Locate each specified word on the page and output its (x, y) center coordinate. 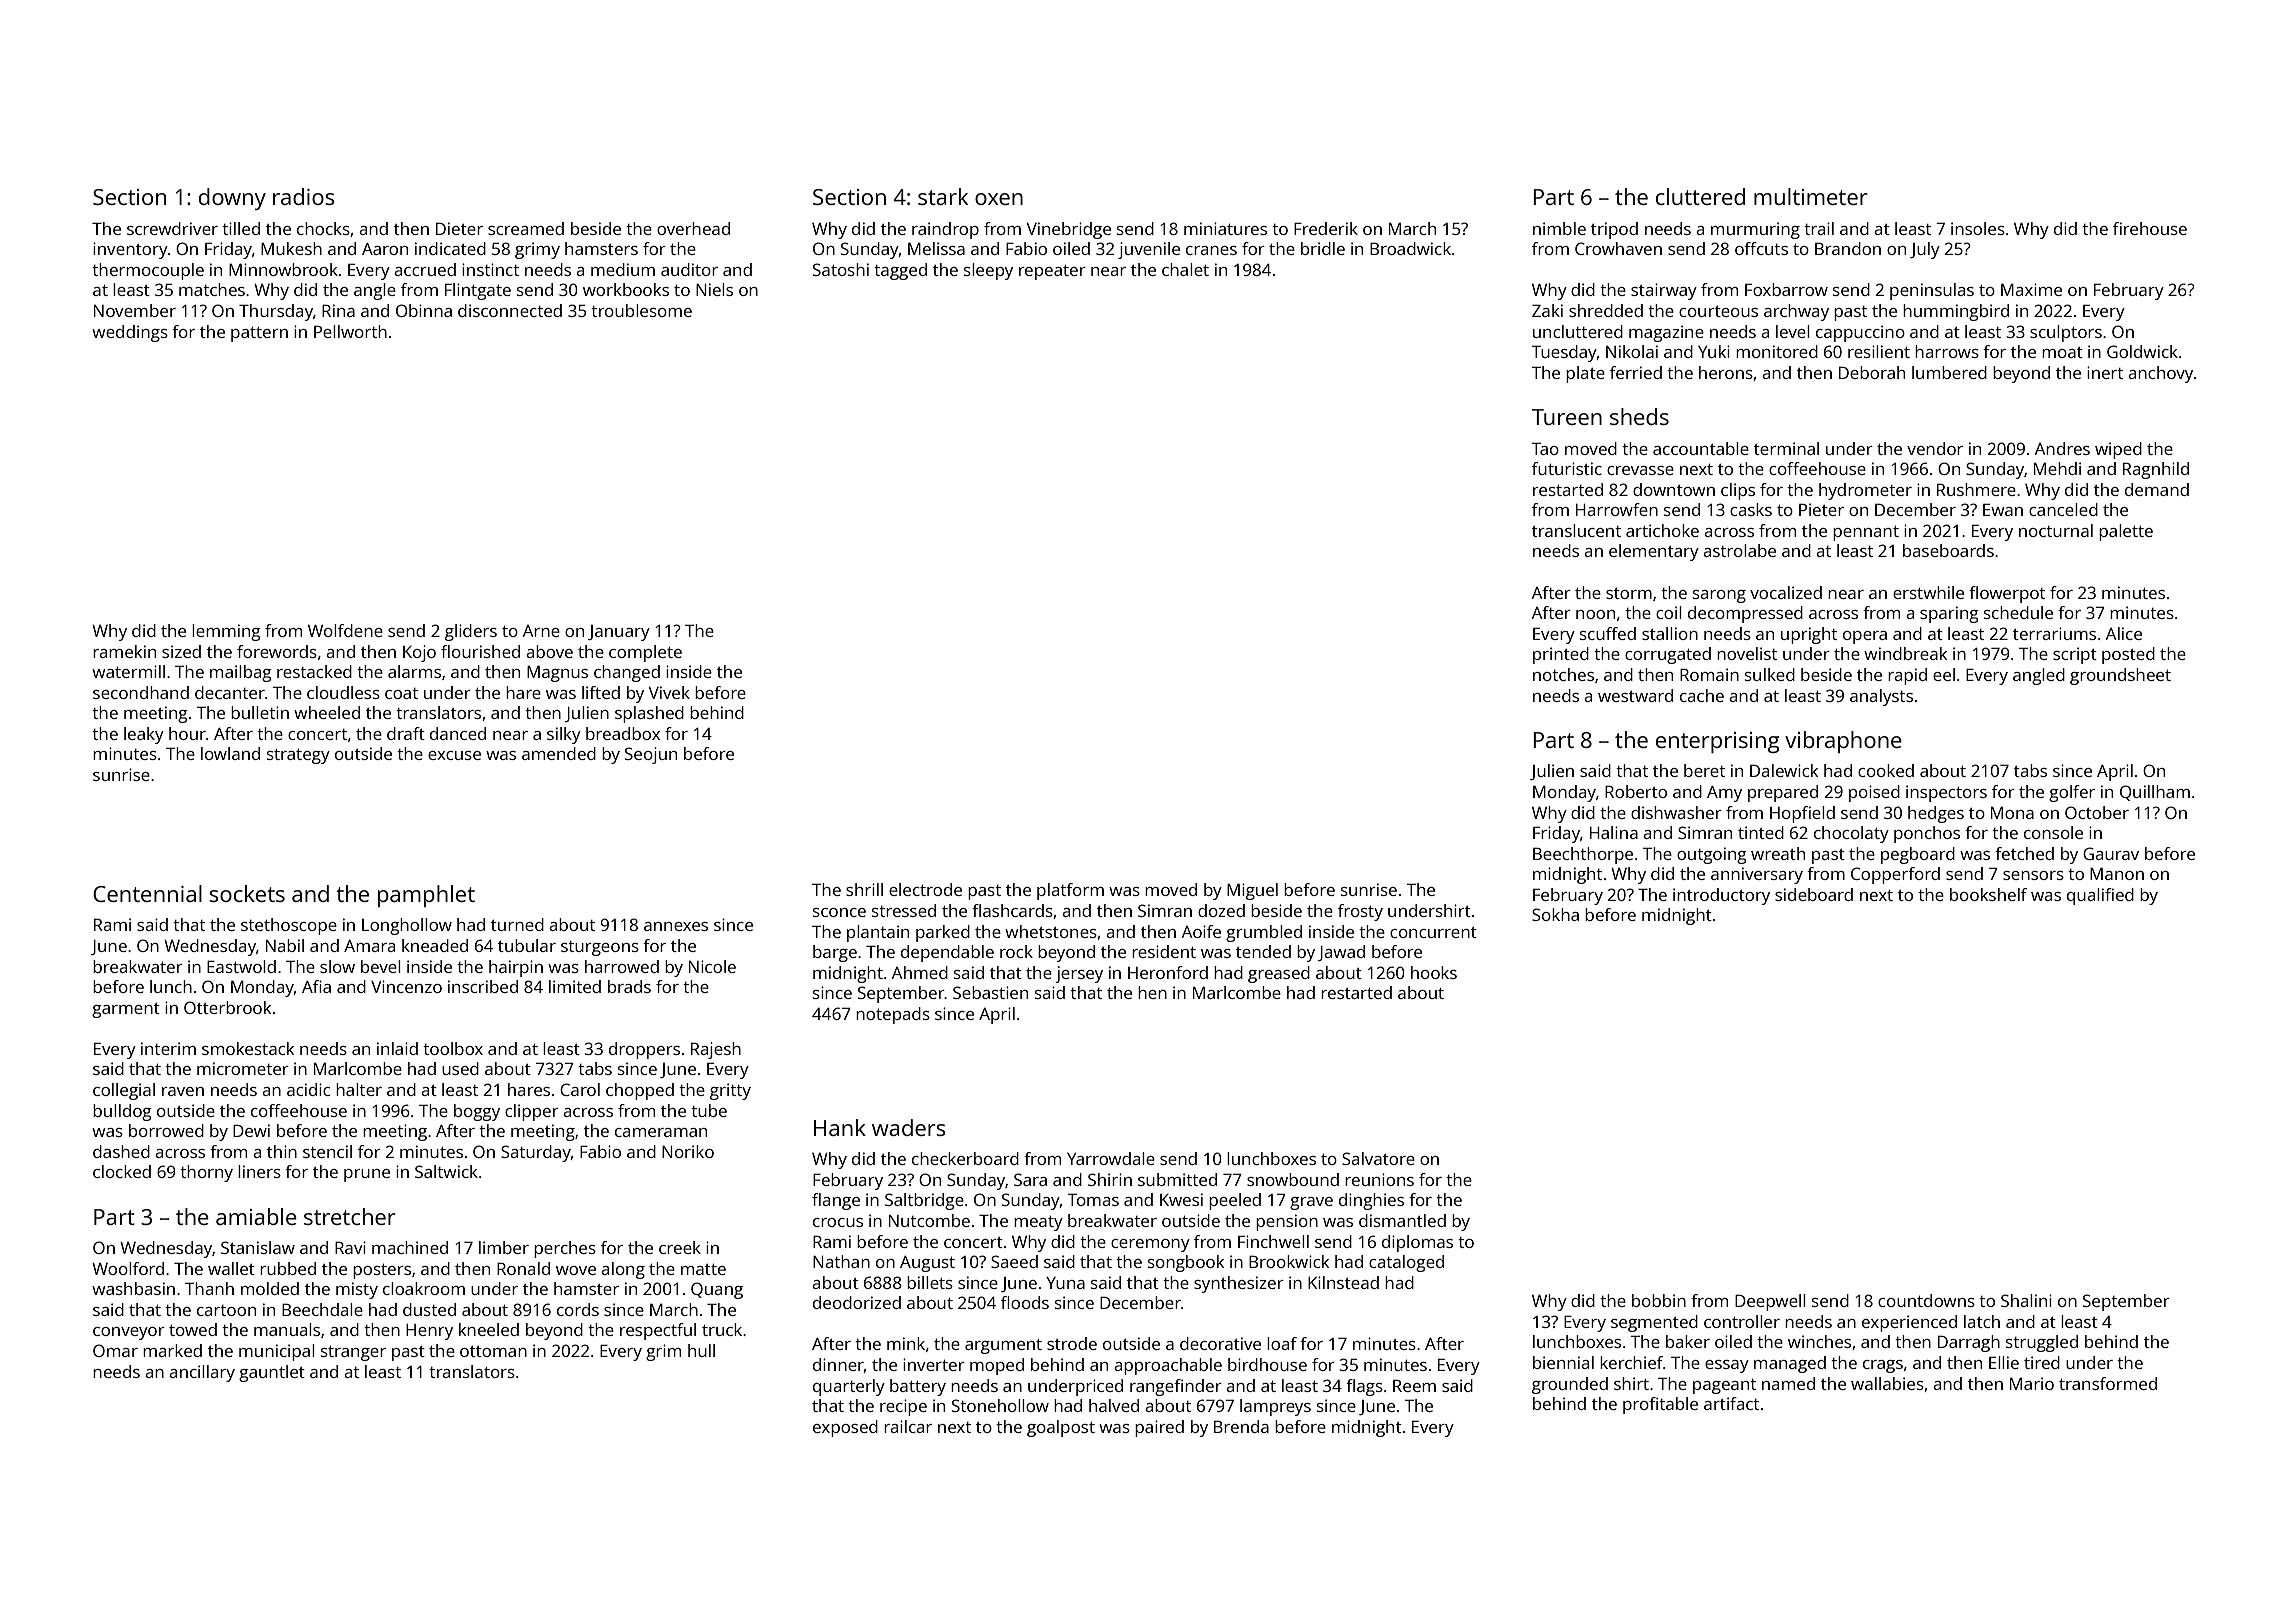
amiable (256, 1216)
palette (2126, 532)
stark (943, 196)
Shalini (2026, 1300)
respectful (658, 1331)
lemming (226, 632)
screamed (526, 228)
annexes (676, 926)
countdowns (1926, 1300)
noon (1595, 614)
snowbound (1293, 1179)
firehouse (2150, 228)
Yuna (1065, 1283)
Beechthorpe (1583, 855)
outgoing (1712, 855)
